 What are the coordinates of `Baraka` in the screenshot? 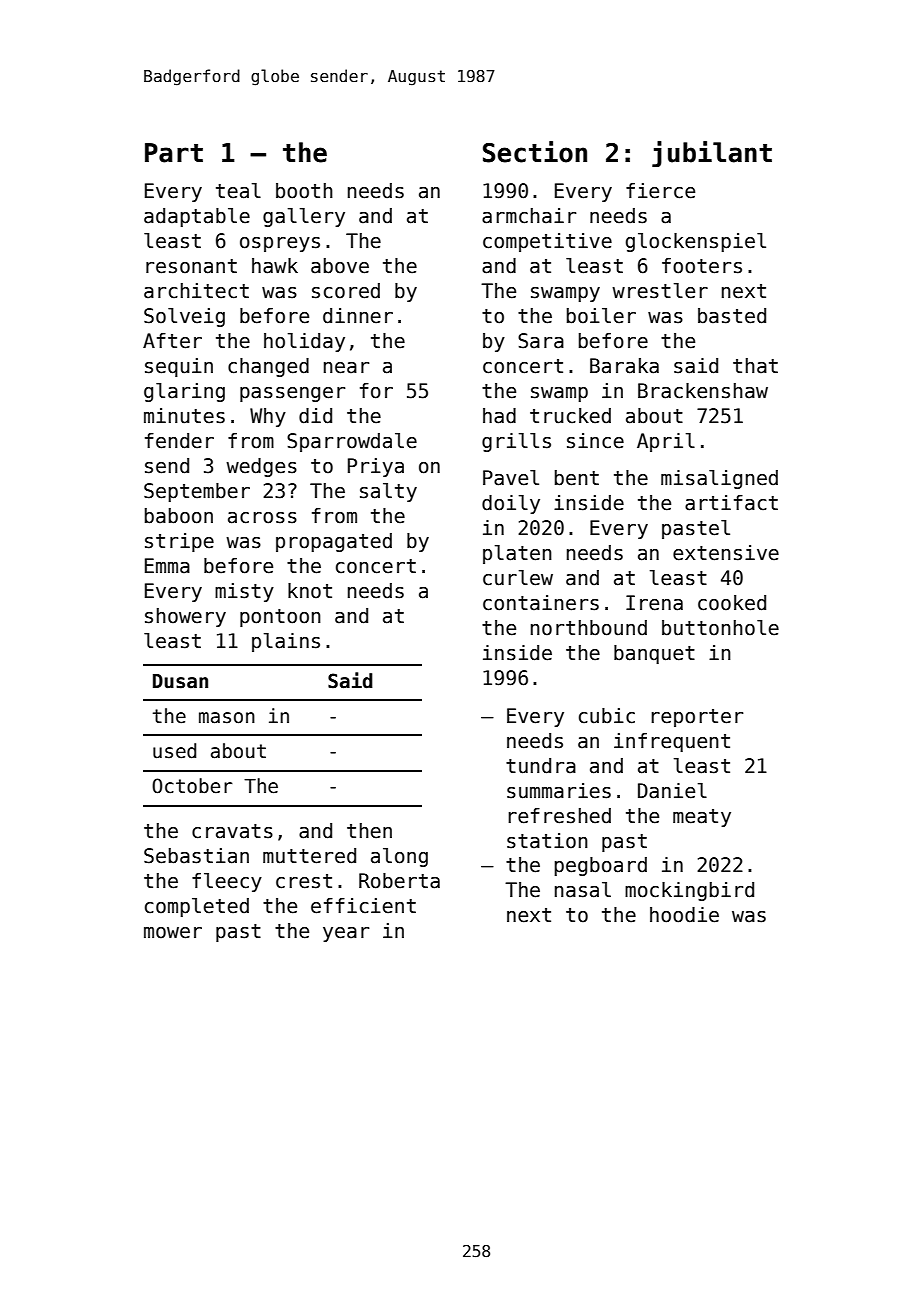 It's located at (624, 366).
